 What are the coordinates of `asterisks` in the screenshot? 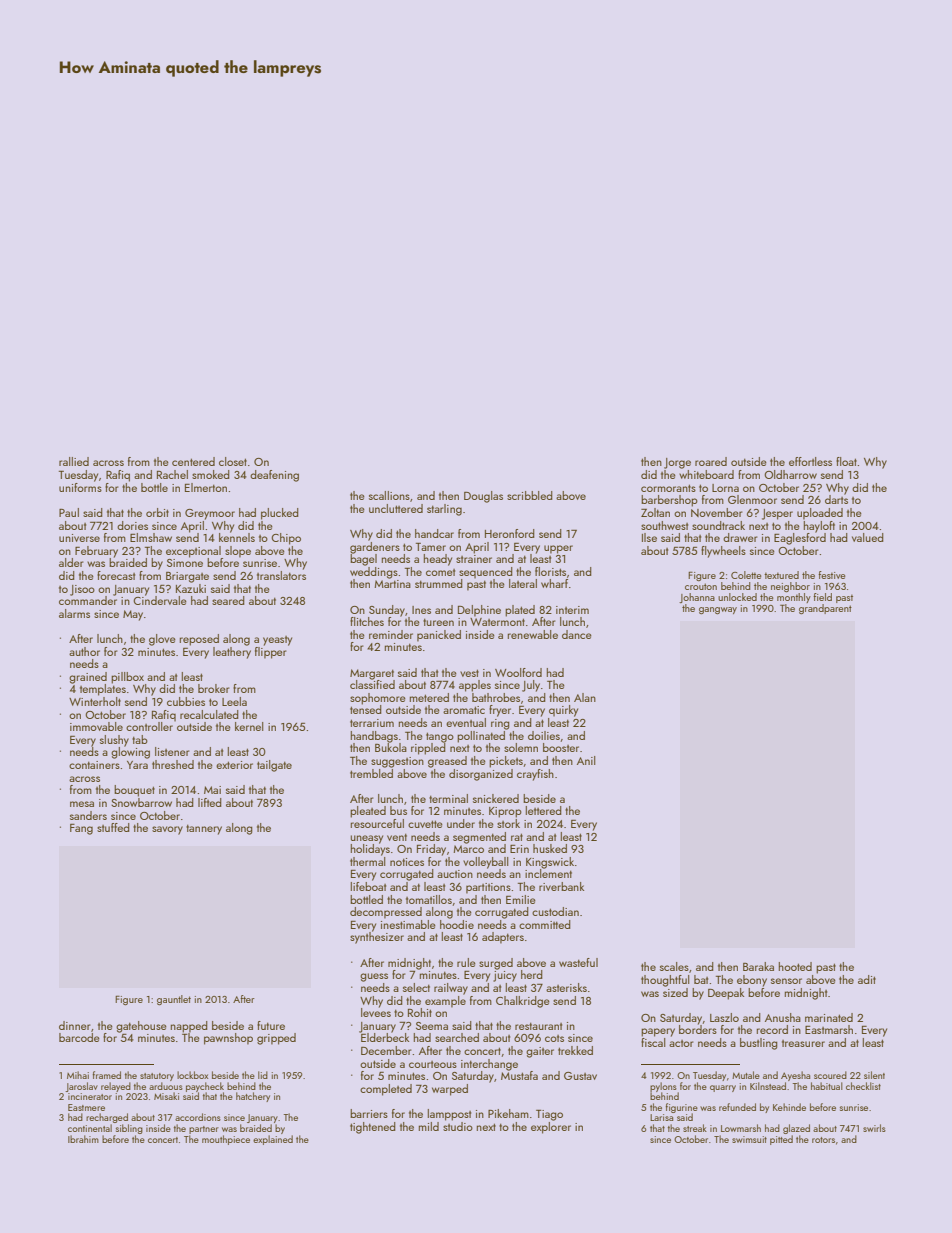 It's located at (566, 987).
